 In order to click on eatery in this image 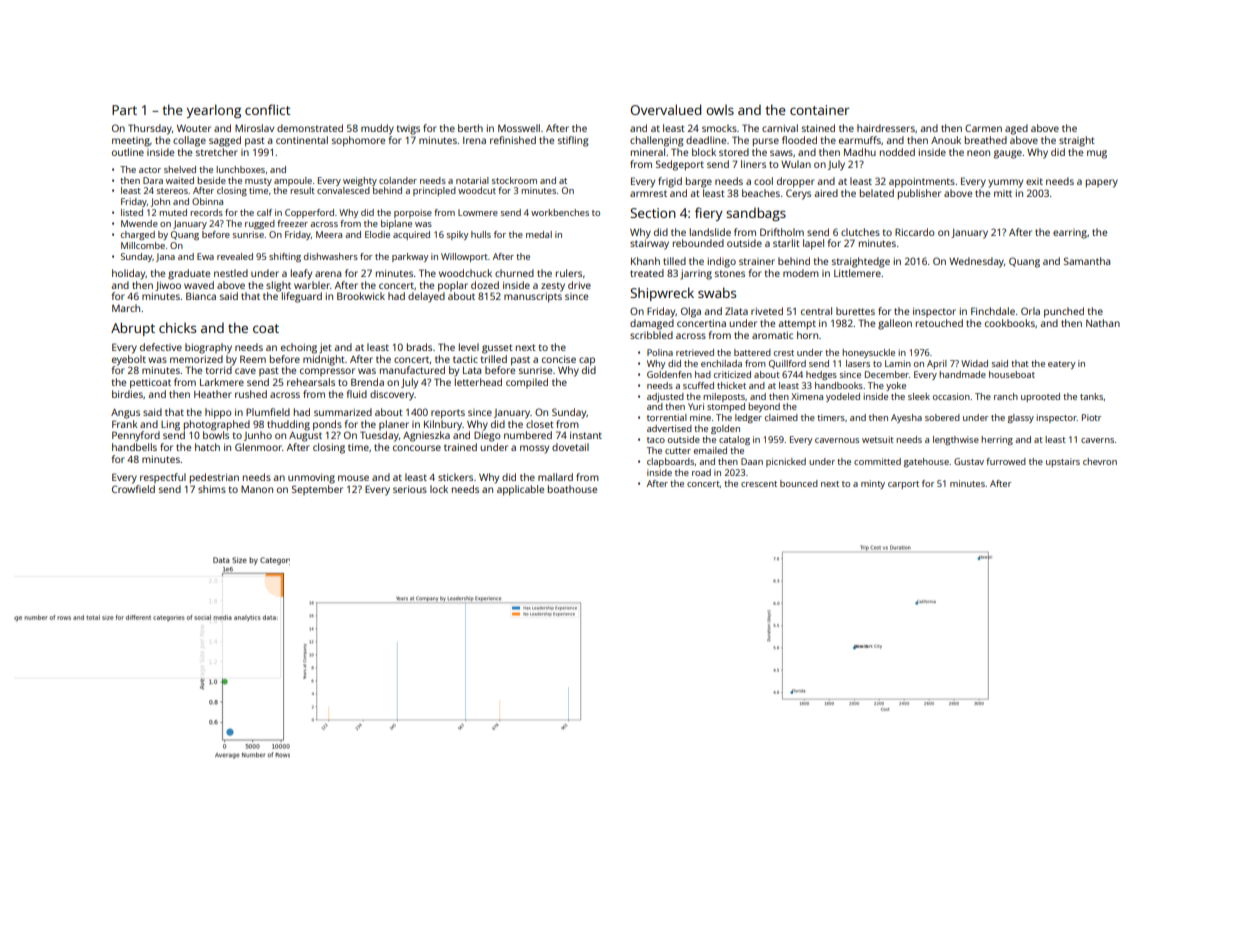, I will do `click(1061, 365)`.
